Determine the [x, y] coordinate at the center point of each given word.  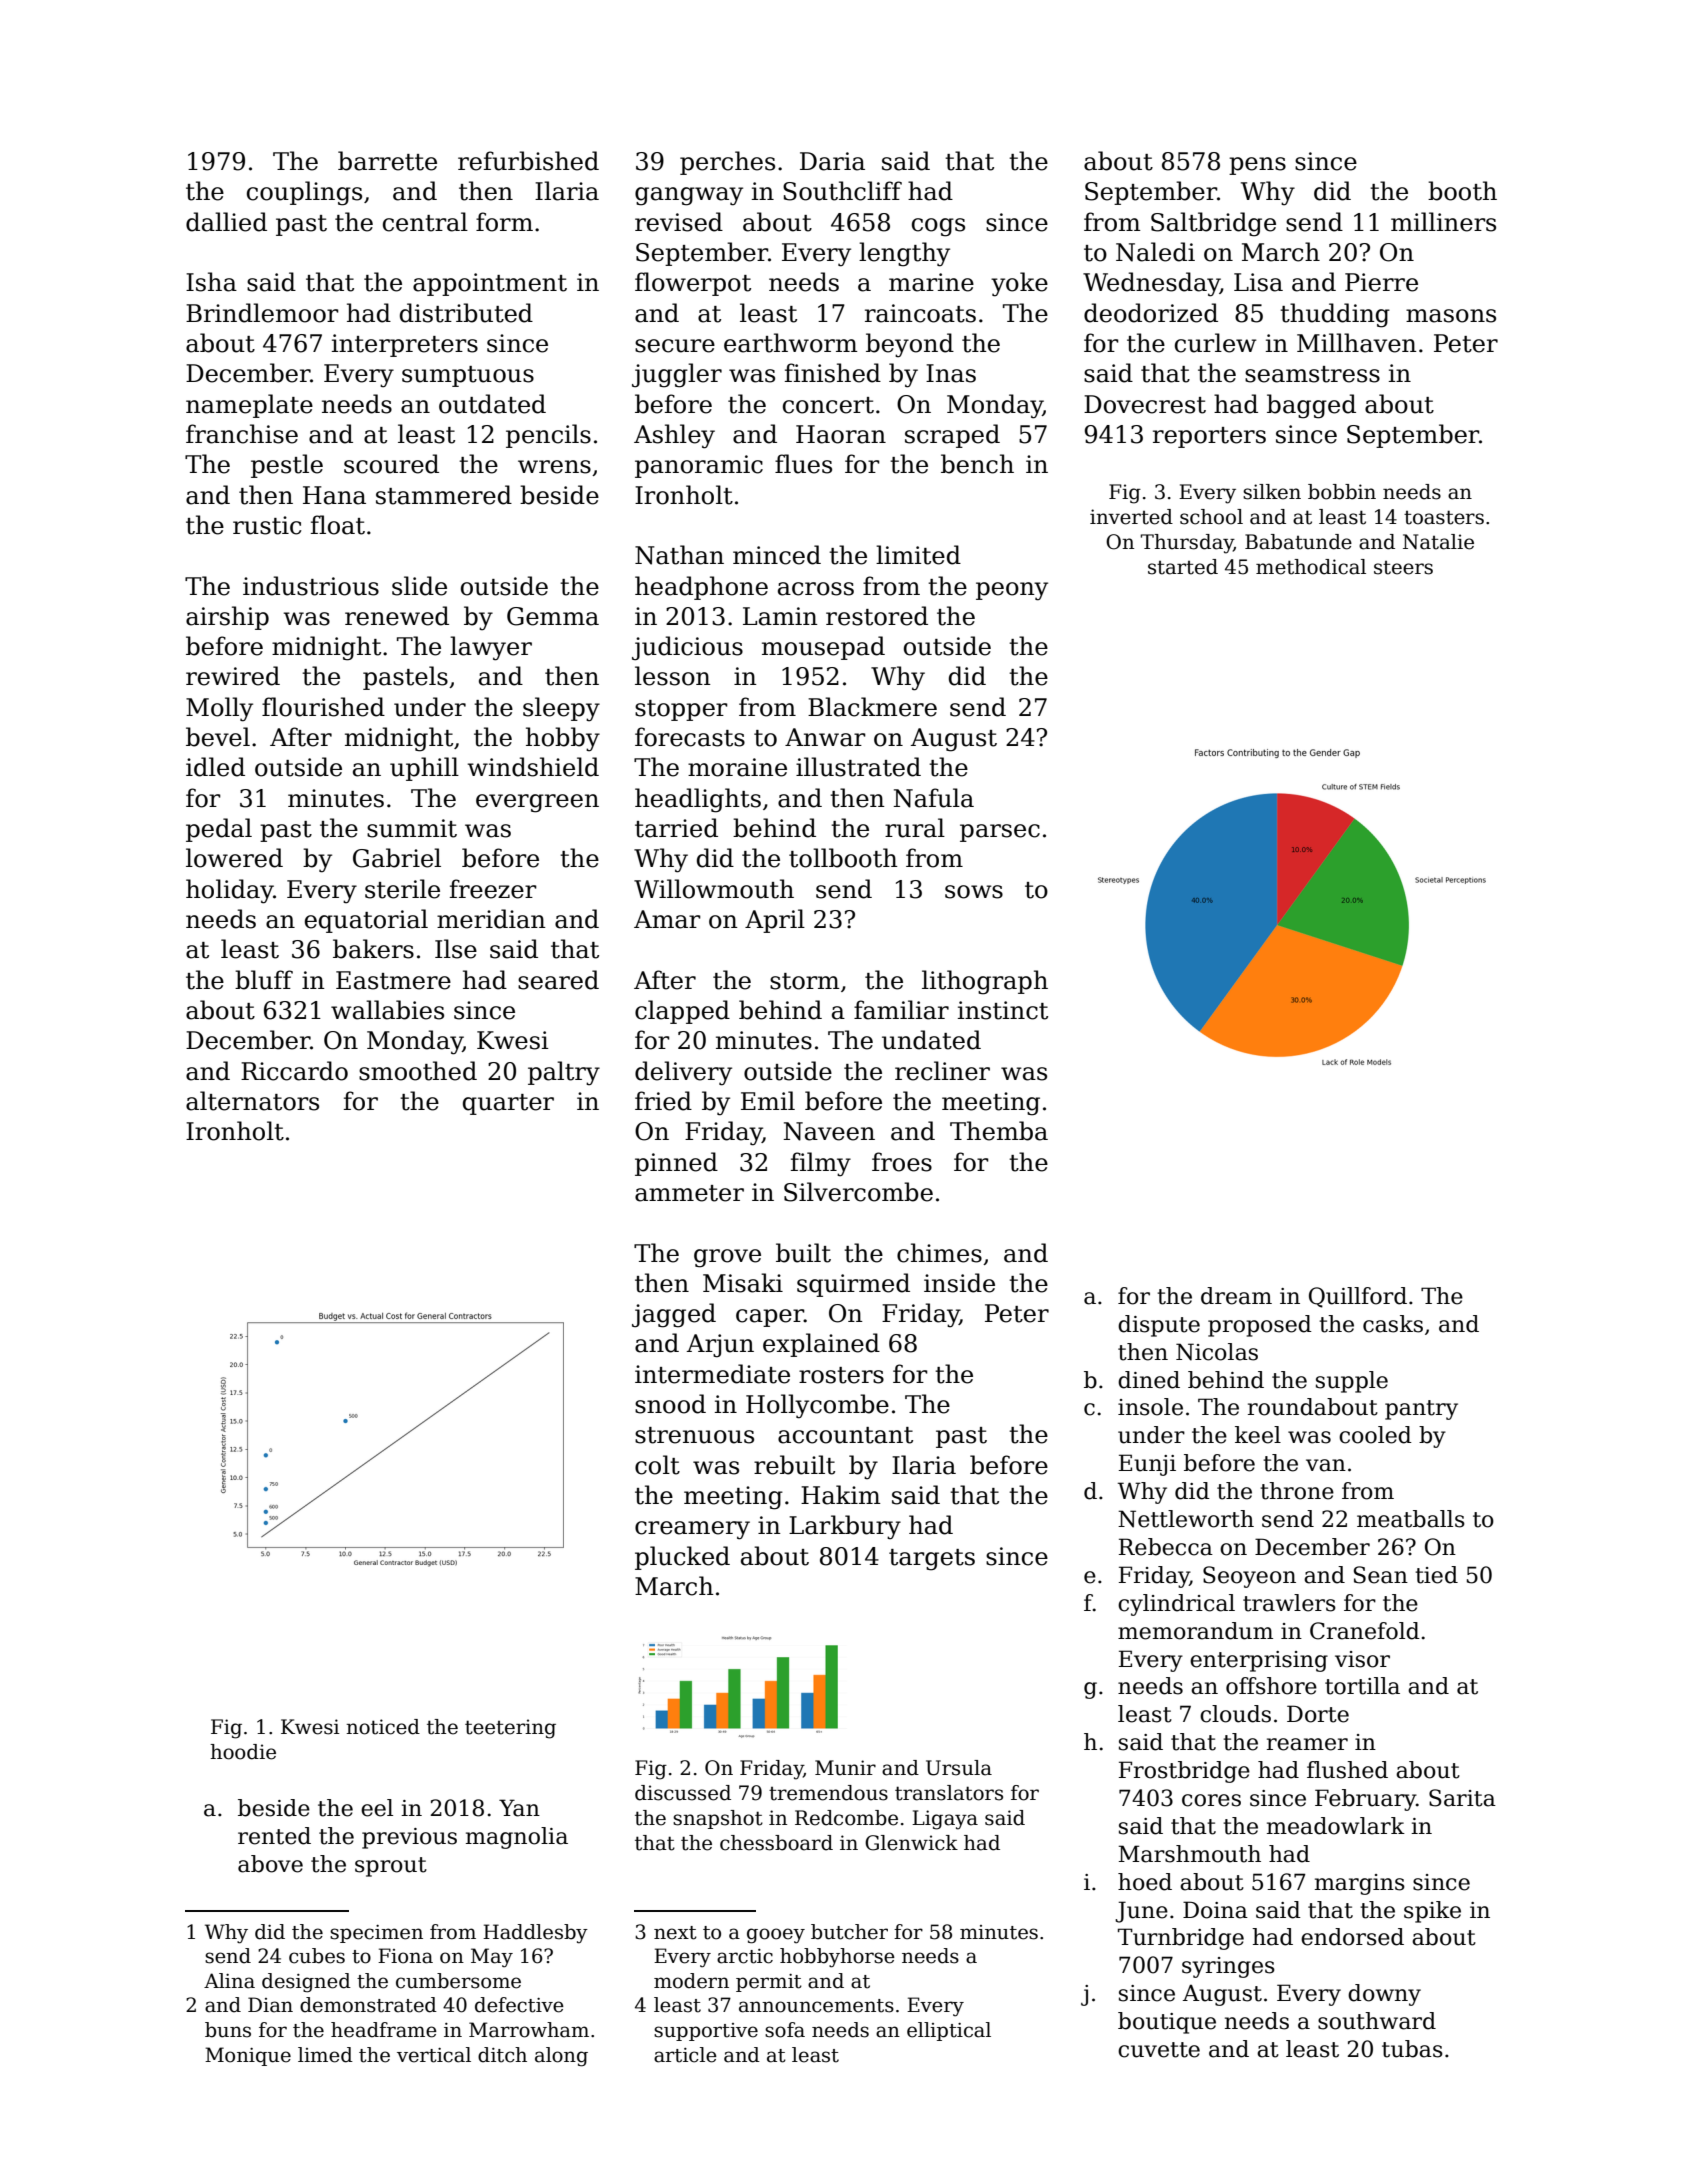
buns [228, 2030]
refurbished [528, 161]
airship [227, 618]
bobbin [1342, 492]
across [816, 589]
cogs [938, 227]
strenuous [694, 1435]
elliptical [949, 2031]
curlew [1216, 343]
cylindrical [1176, 1605]
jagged [674, 1315]
